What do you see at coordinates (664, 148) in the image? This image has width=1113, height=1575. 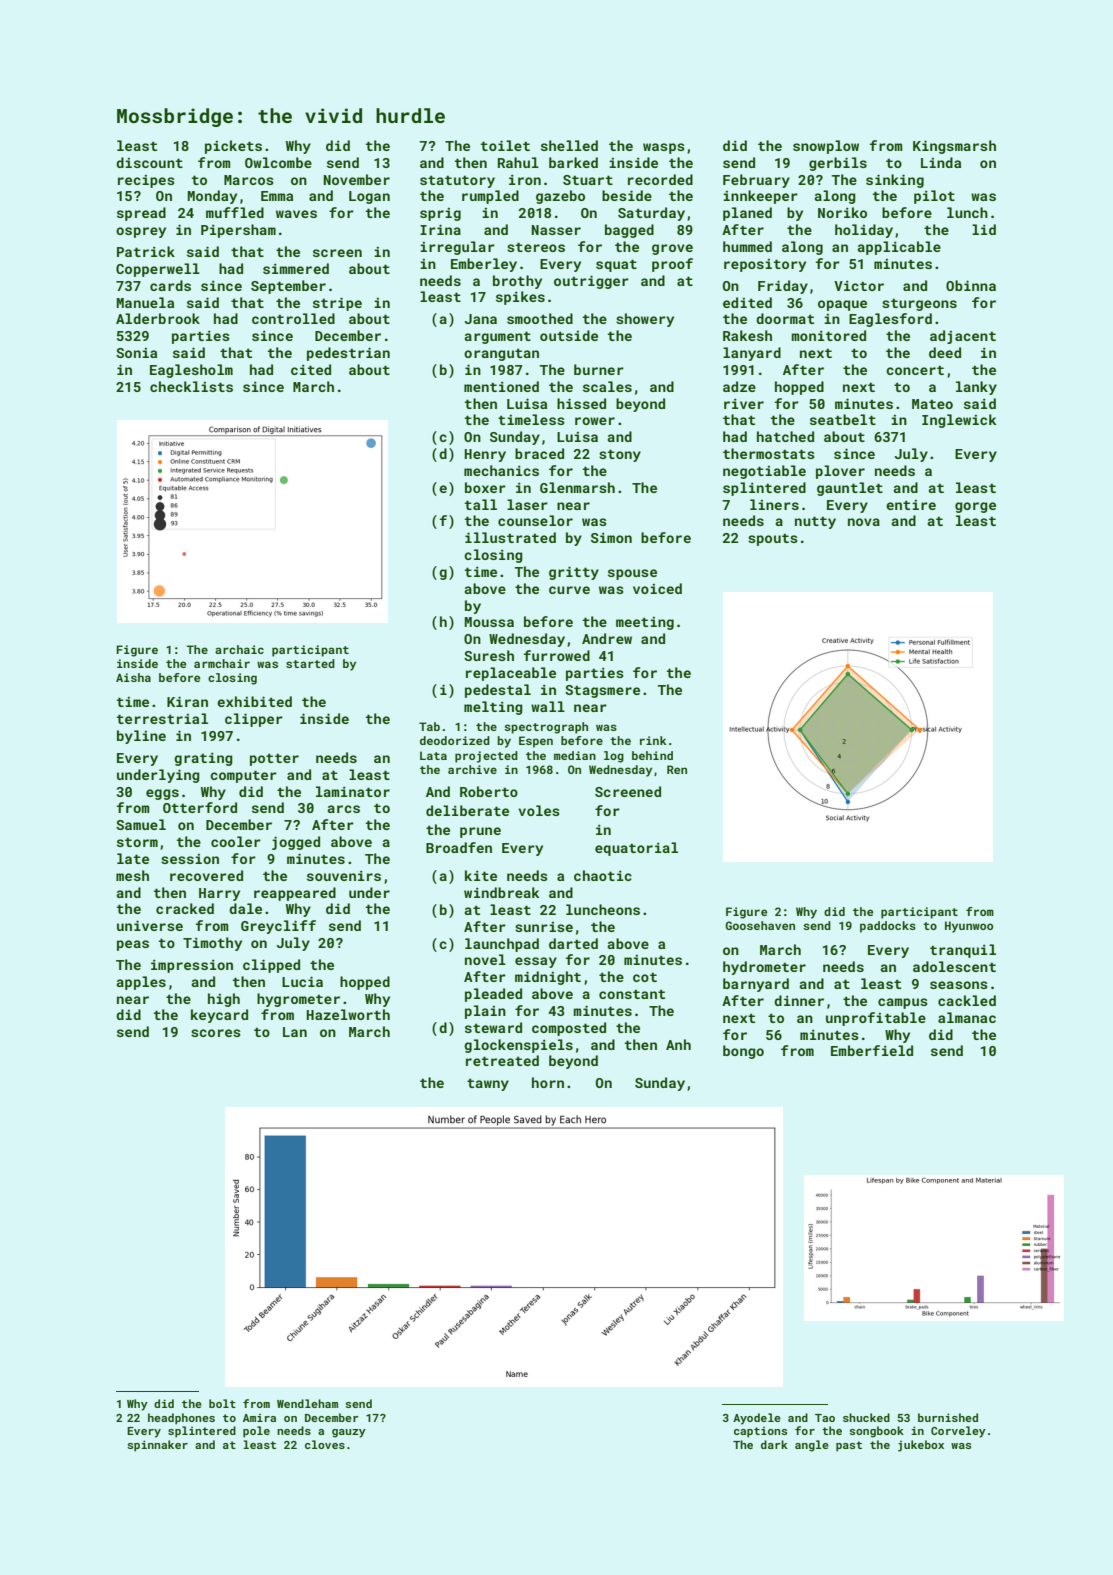 I see `wasps` at bounding box center [664, 148].
